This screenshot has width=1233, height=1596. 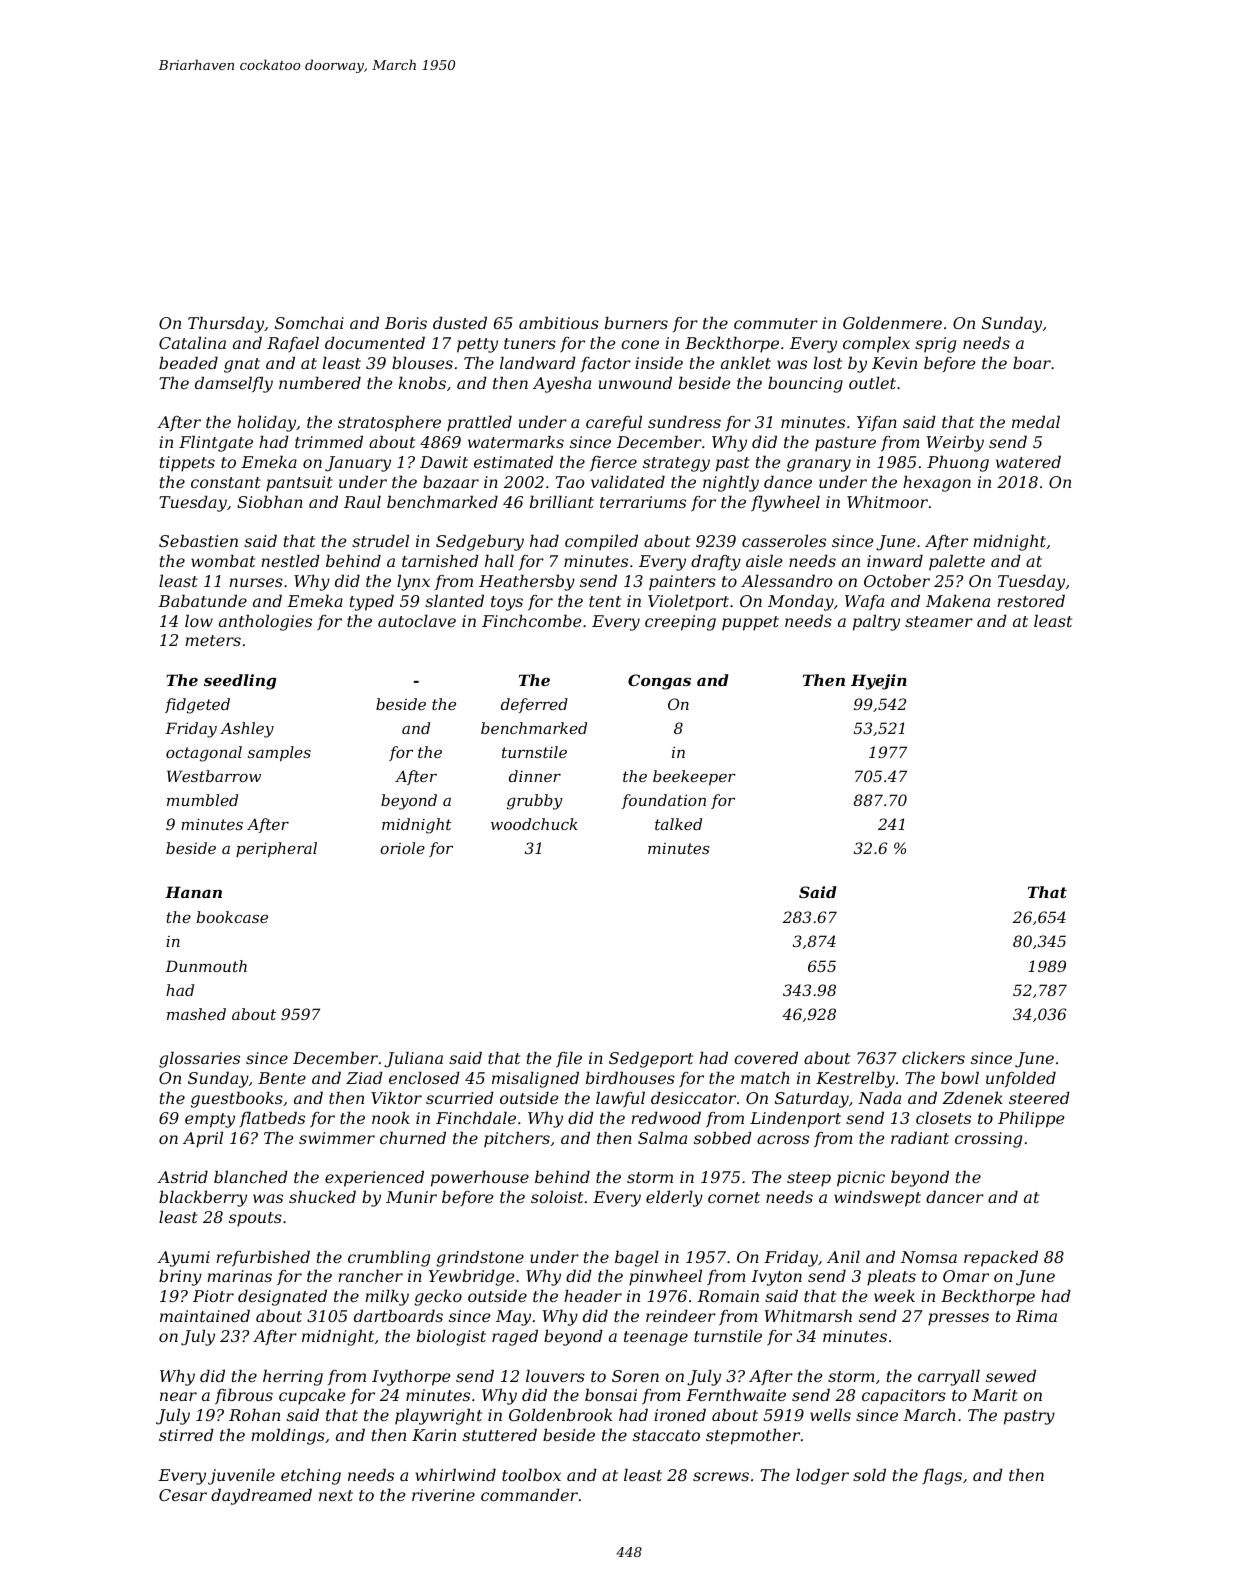 I want to click on prattled, so click(x=479, y=423).
